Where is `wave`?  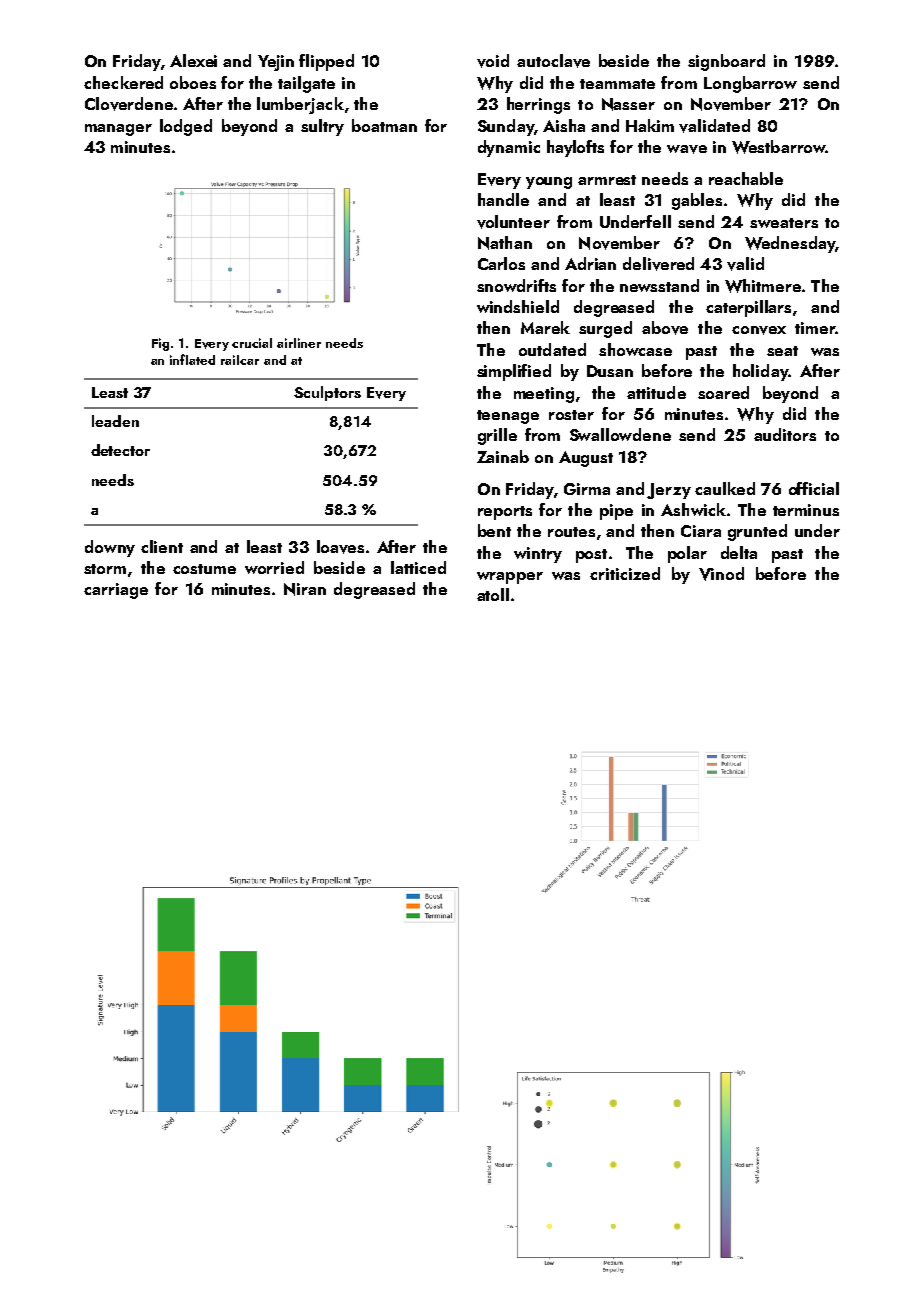
wave is located at coordinates (687, 149).
